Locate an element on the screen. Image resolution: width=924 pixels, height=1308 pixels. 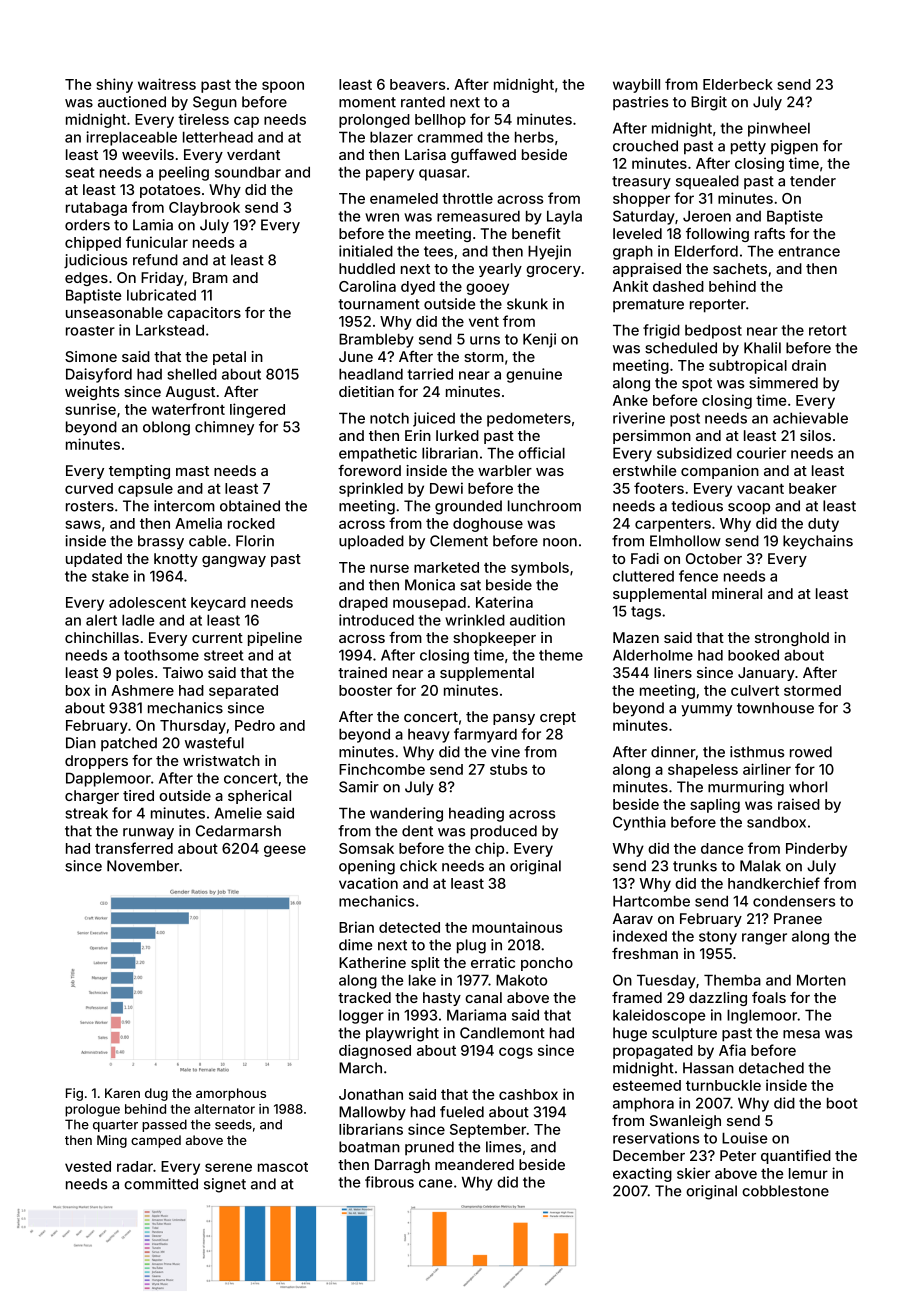
pigpen is located at coordinates (794, 147).
